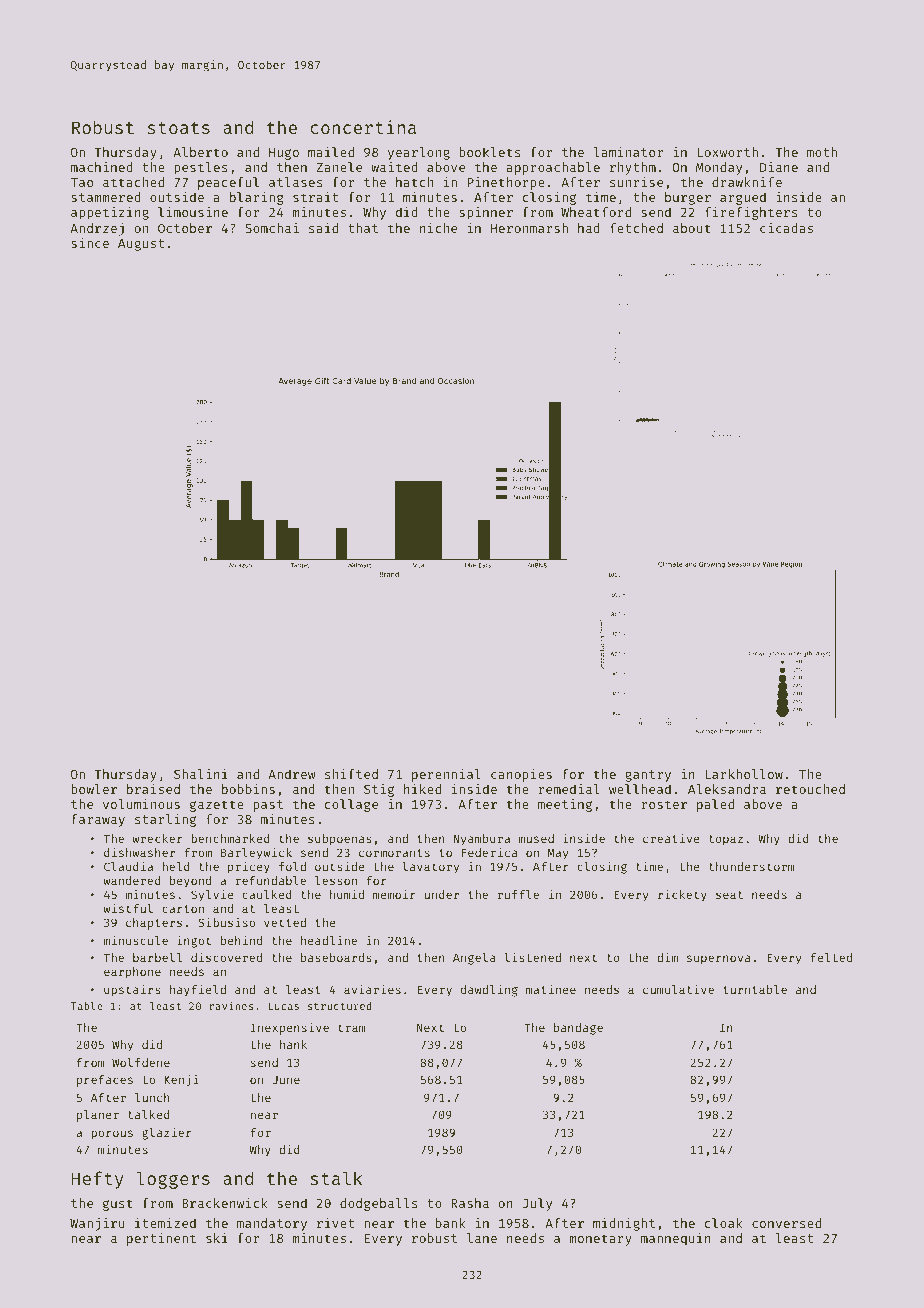  Describe the element at coordinates (822, 152) in the document. I see `moth` at that location.
